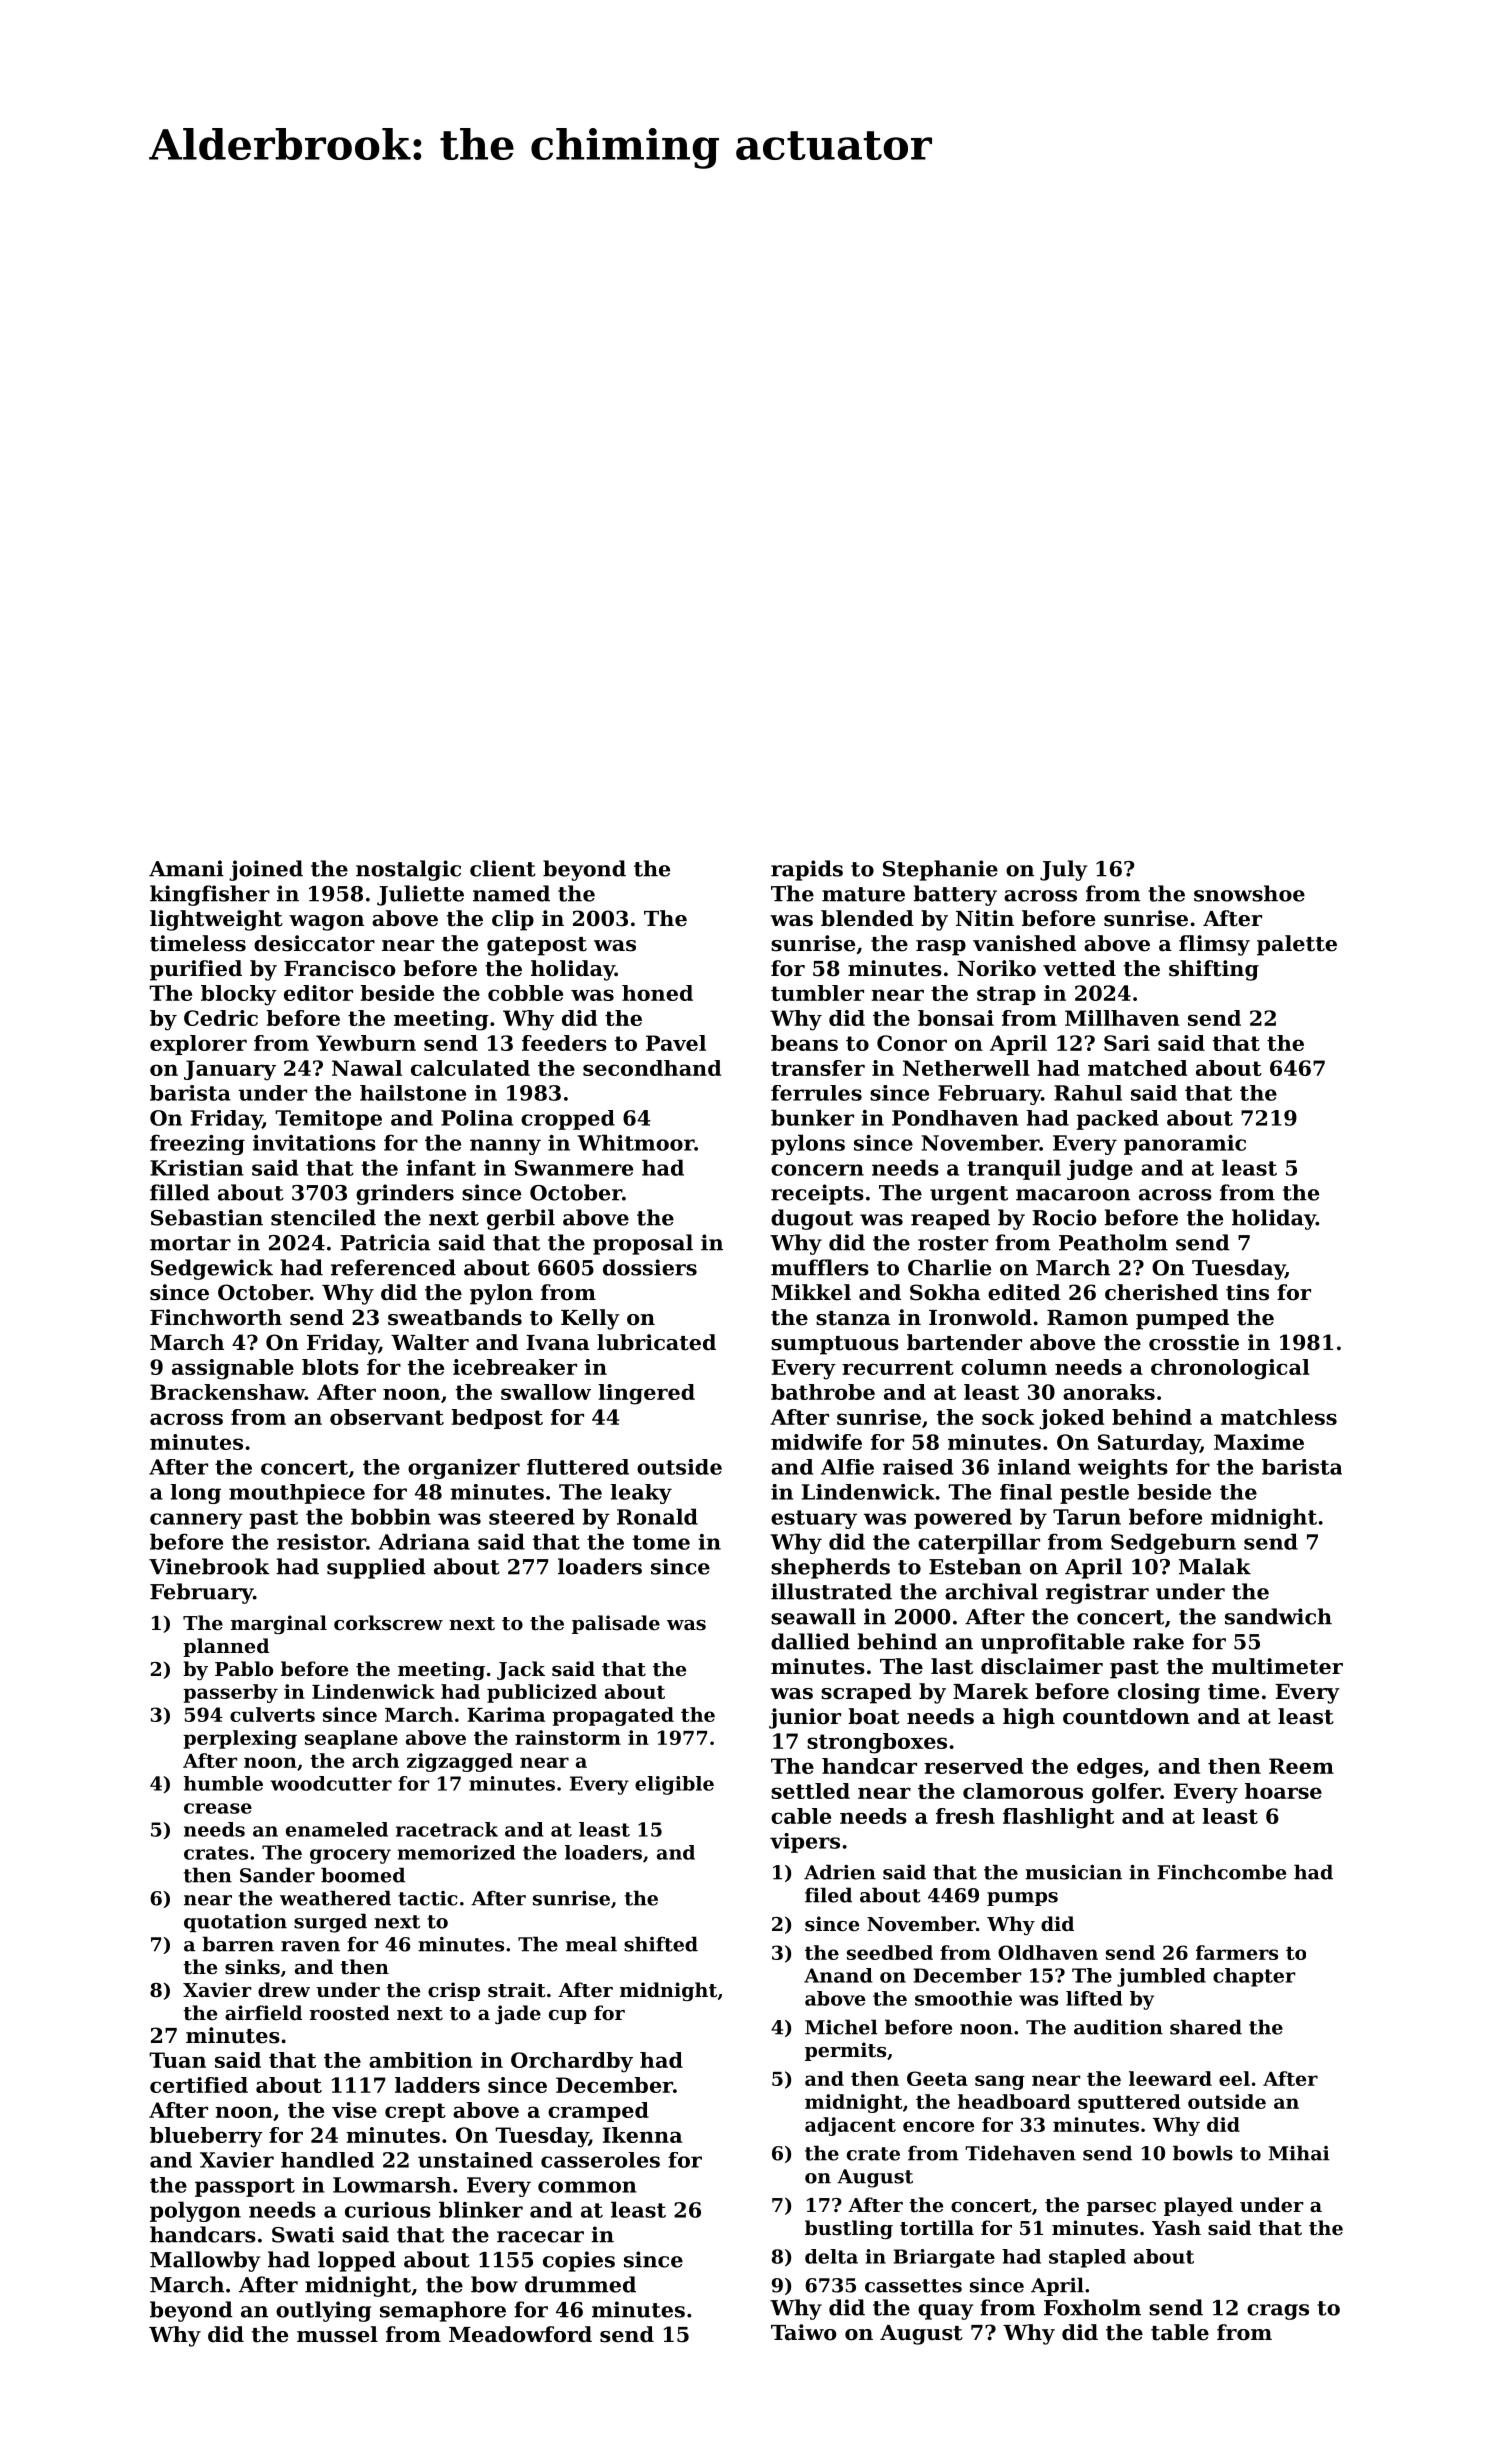 Image resolution: width=1496 pixels, height=2464 pixels. Describe the element at coordinates (420, 895) in the document. I see `Juliette` at that location.
